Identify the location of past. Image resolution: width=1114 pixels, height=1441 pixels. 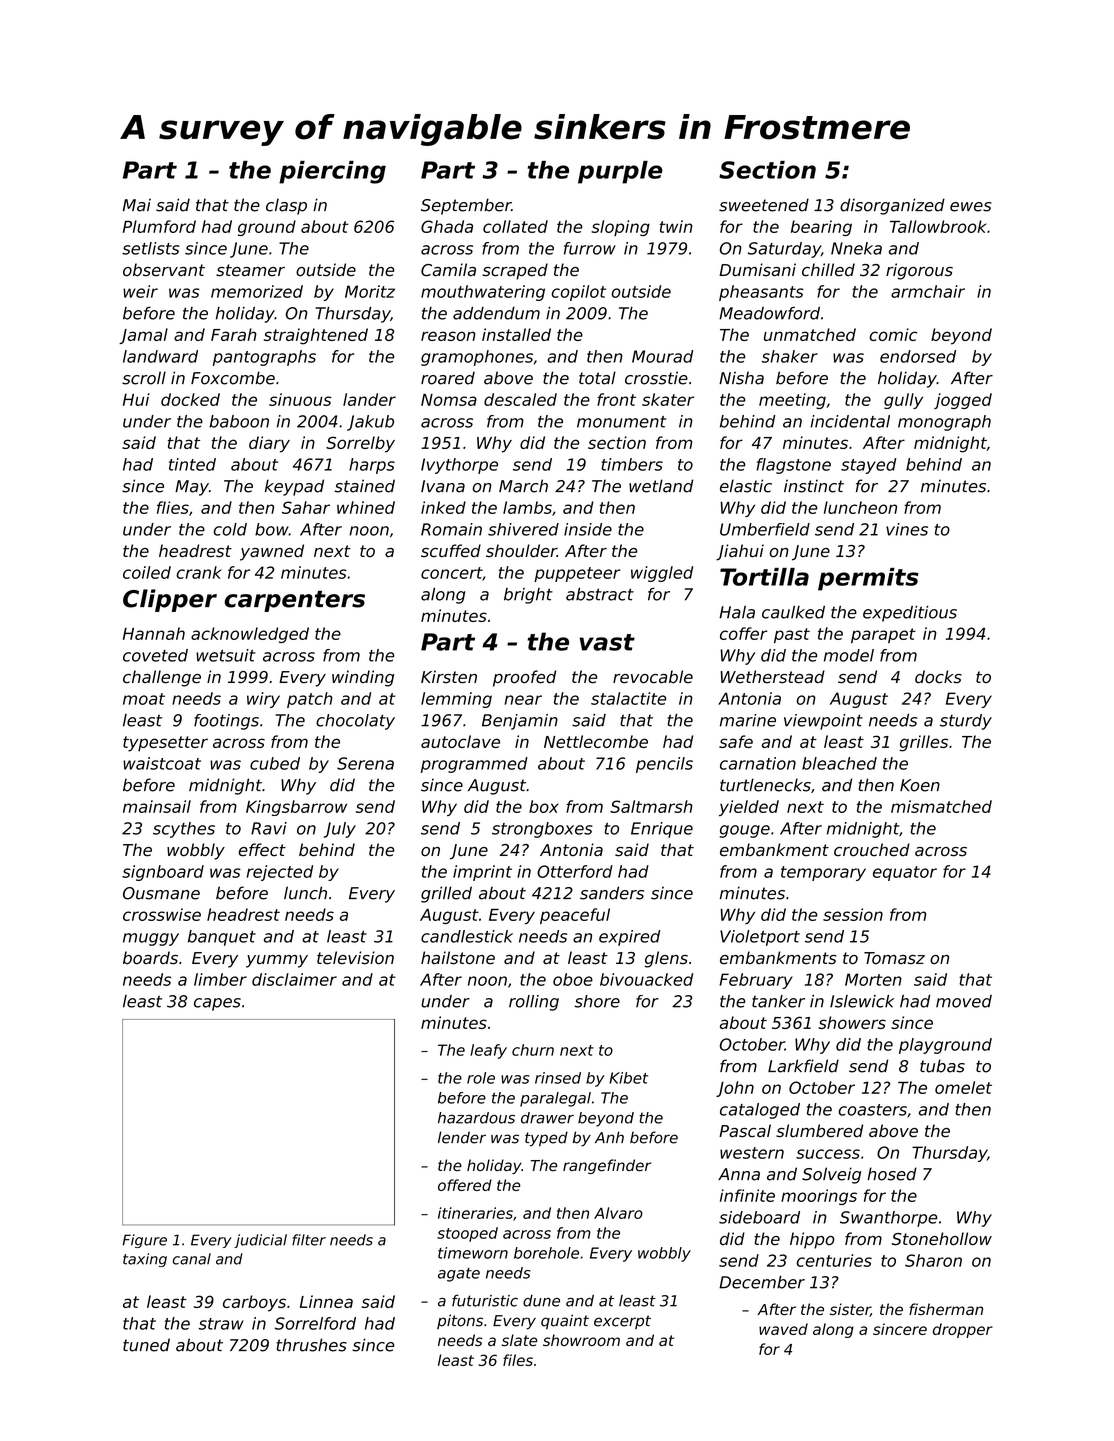
(792, 635).
